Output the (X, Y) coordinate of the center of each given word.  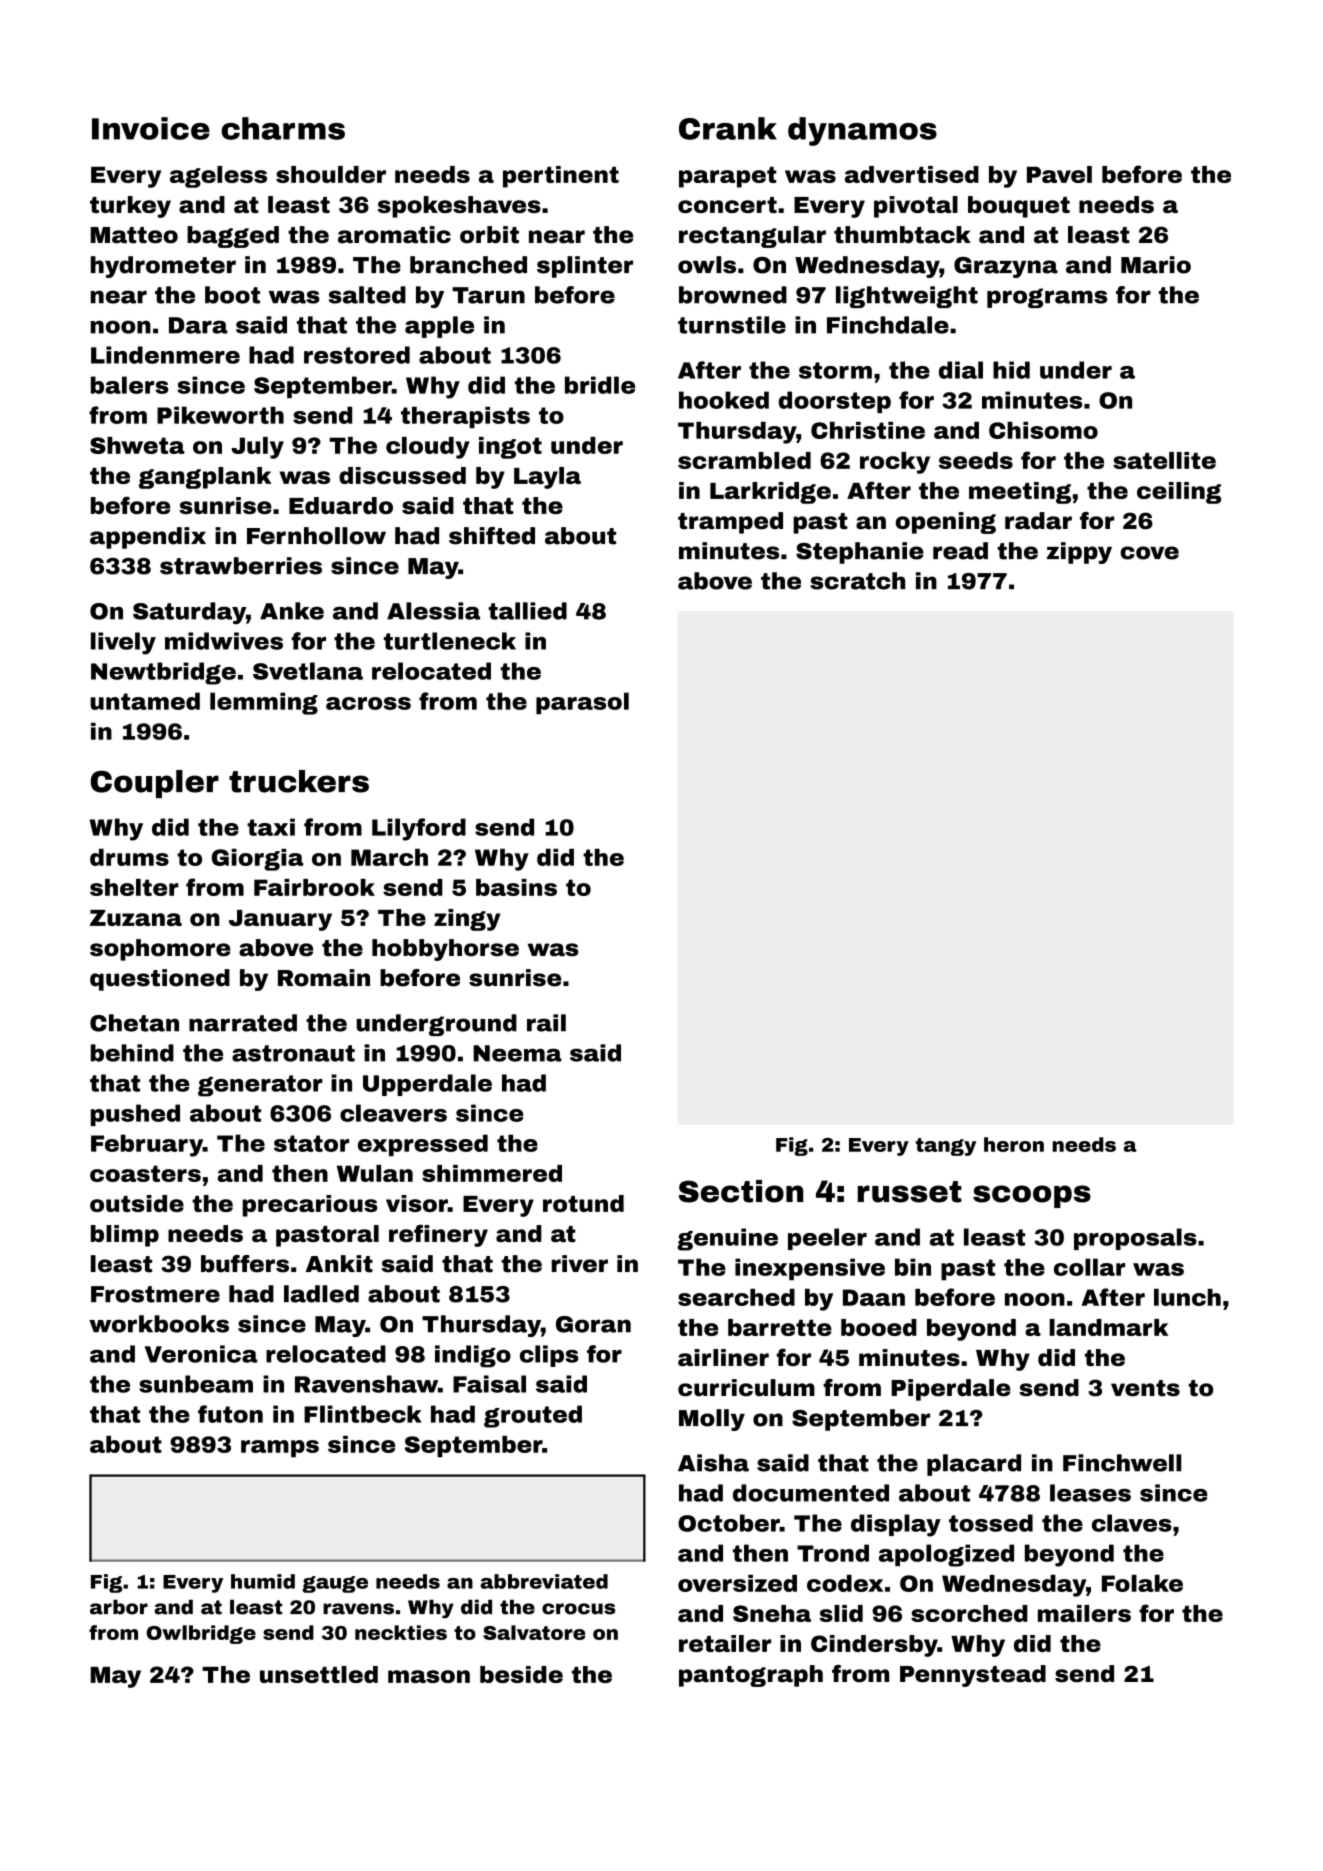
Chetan (134, 1023)
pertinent (561, 177)
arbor (119, 1607)
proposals (1135, 1239)
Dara (198, 325)
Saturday (189, 613)
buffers (245, 1264)
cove (1149, 553)
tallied (527, 611)
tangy (946, 1147)
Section (741, 1191)
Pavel (1059, 174)
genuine (727, 1239)
